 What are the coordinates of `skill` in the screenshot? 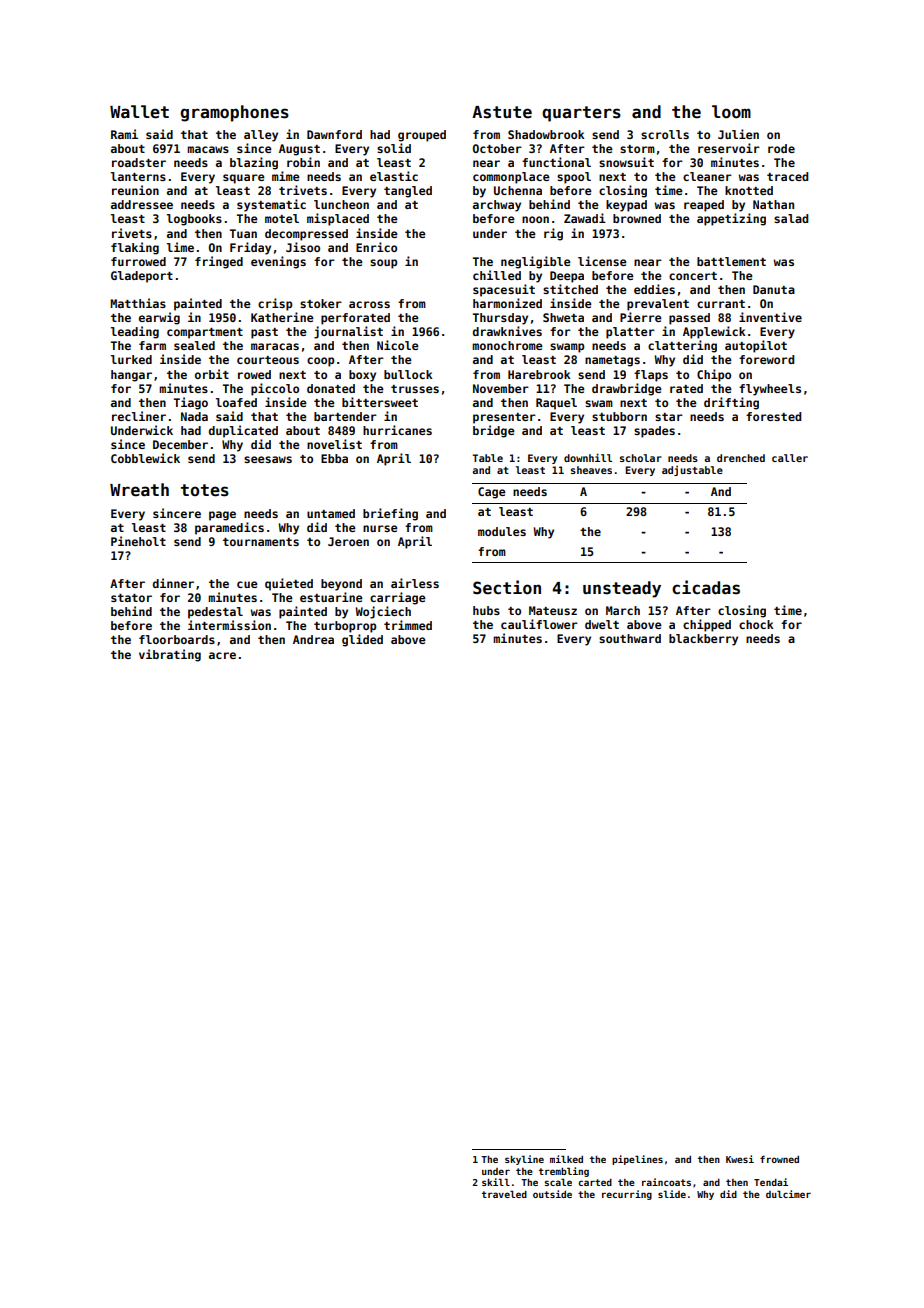 It's located at (496, 1182).
